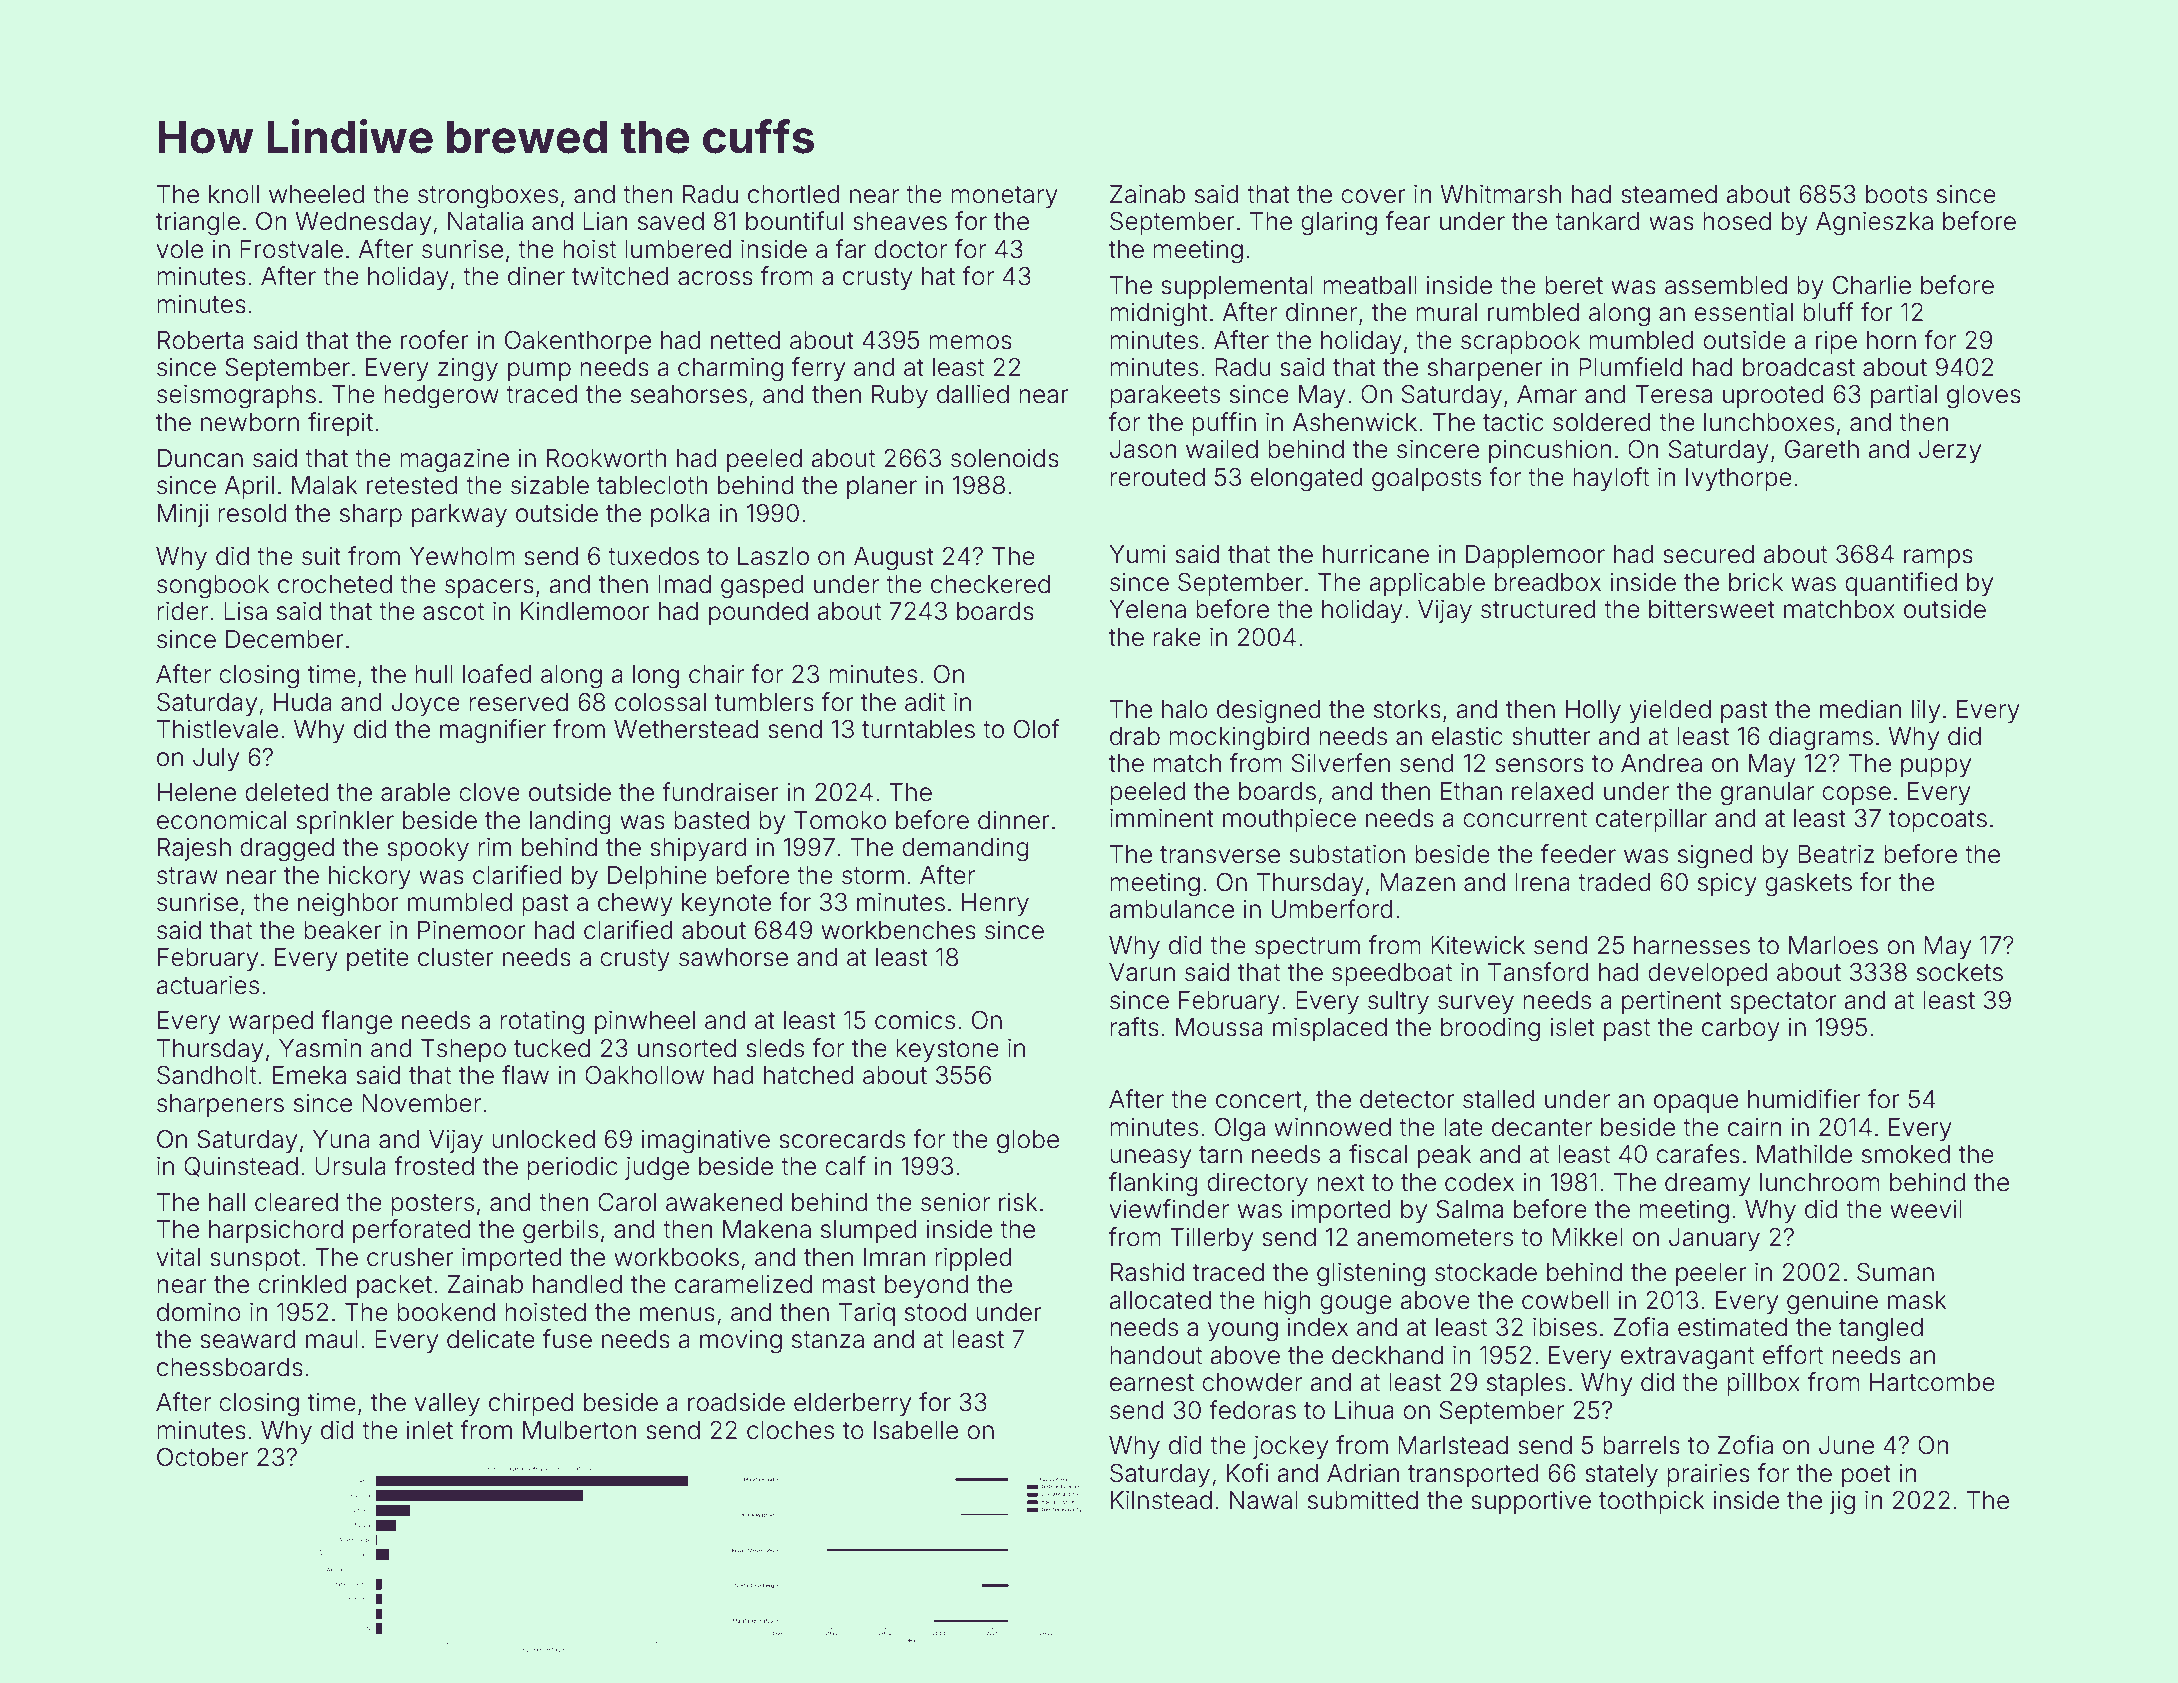  Describe the element at coordinates (1290, 1447) in the screenshot. I see `jockey` at that location.
